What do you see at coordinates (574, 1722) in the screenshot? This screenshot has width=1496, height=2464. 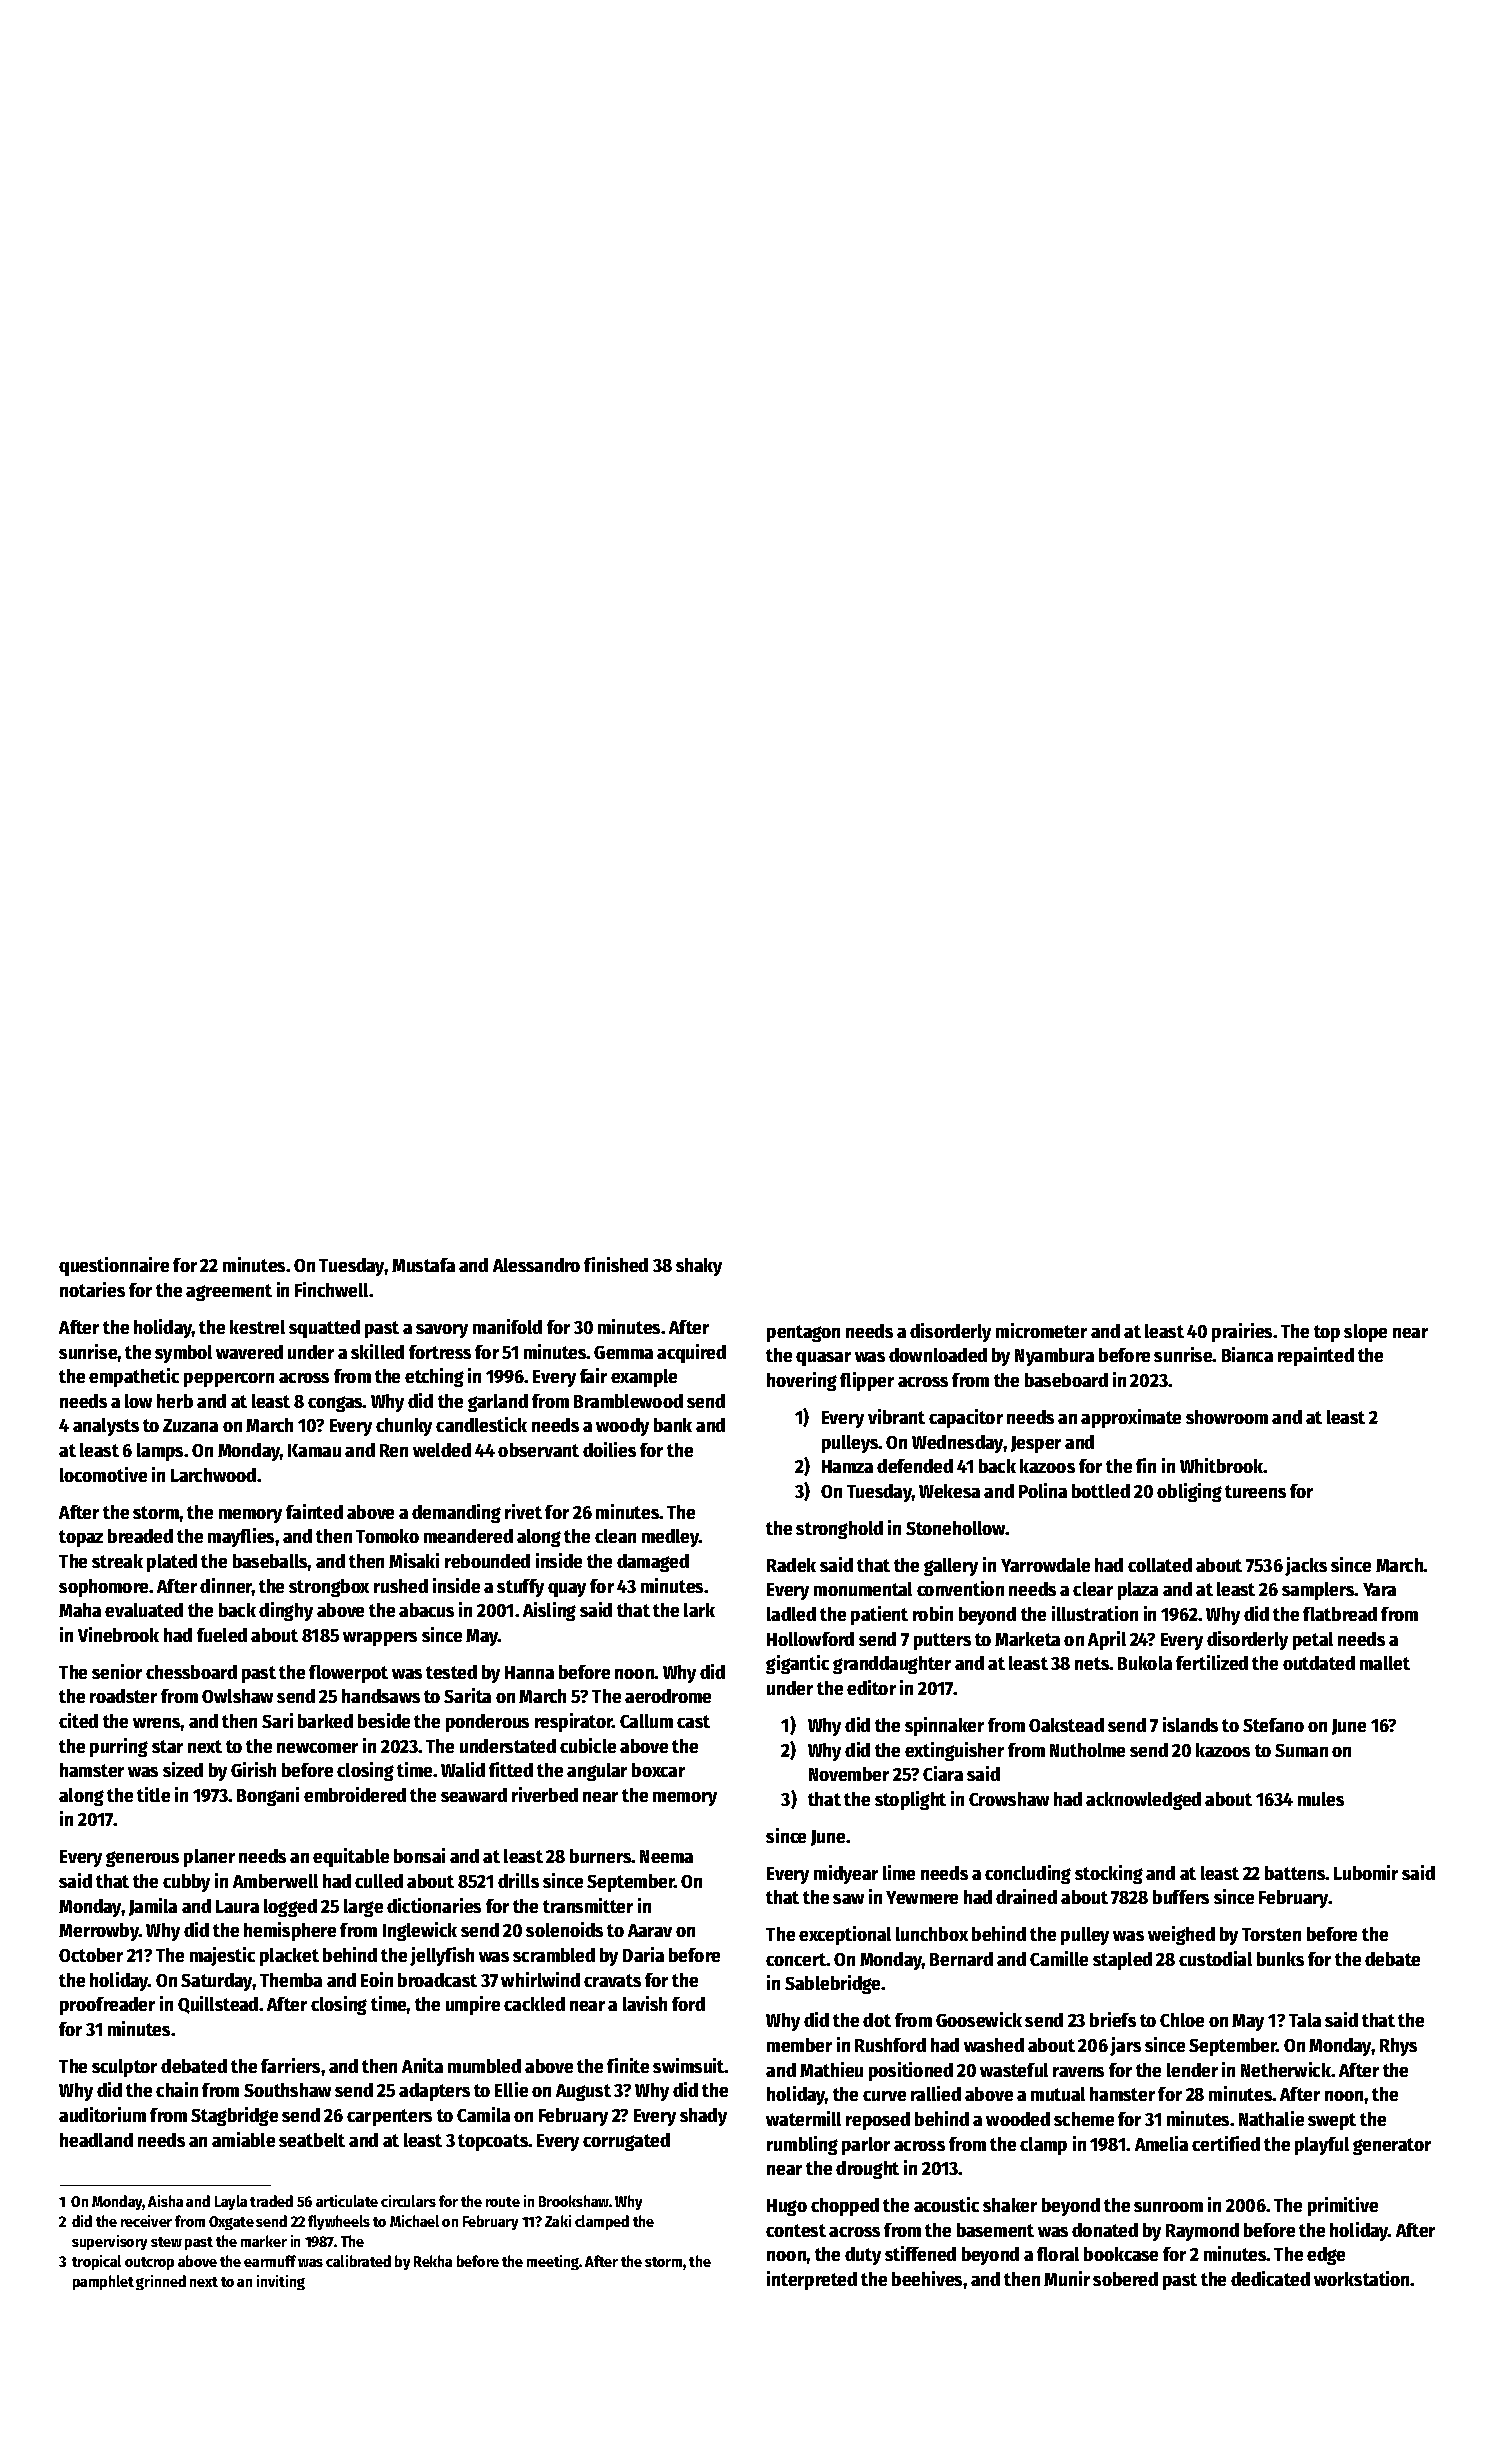 I see `respirator` at bounding box center [574, 1722].
